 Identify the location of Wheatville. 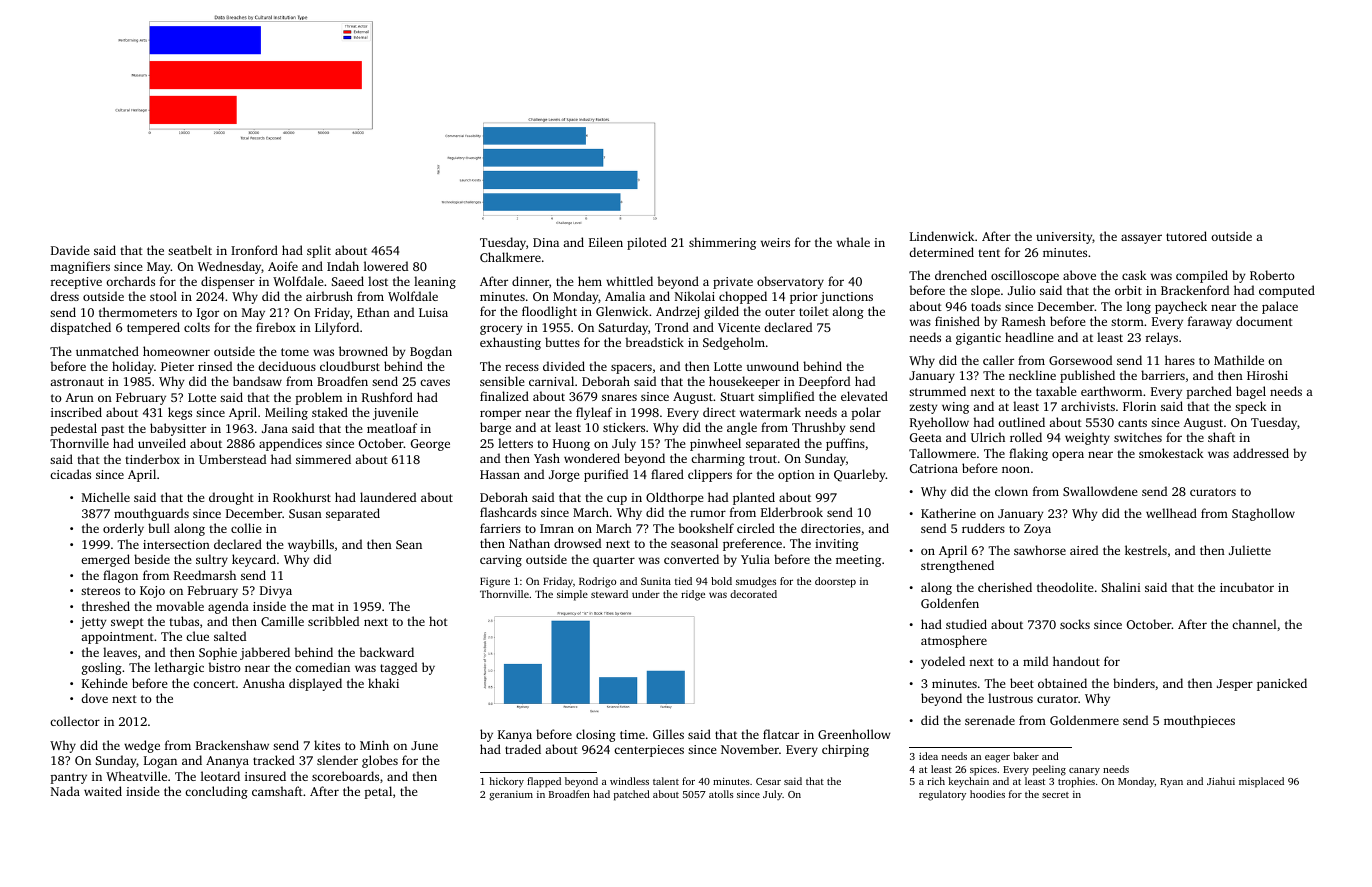
(136, 776).
